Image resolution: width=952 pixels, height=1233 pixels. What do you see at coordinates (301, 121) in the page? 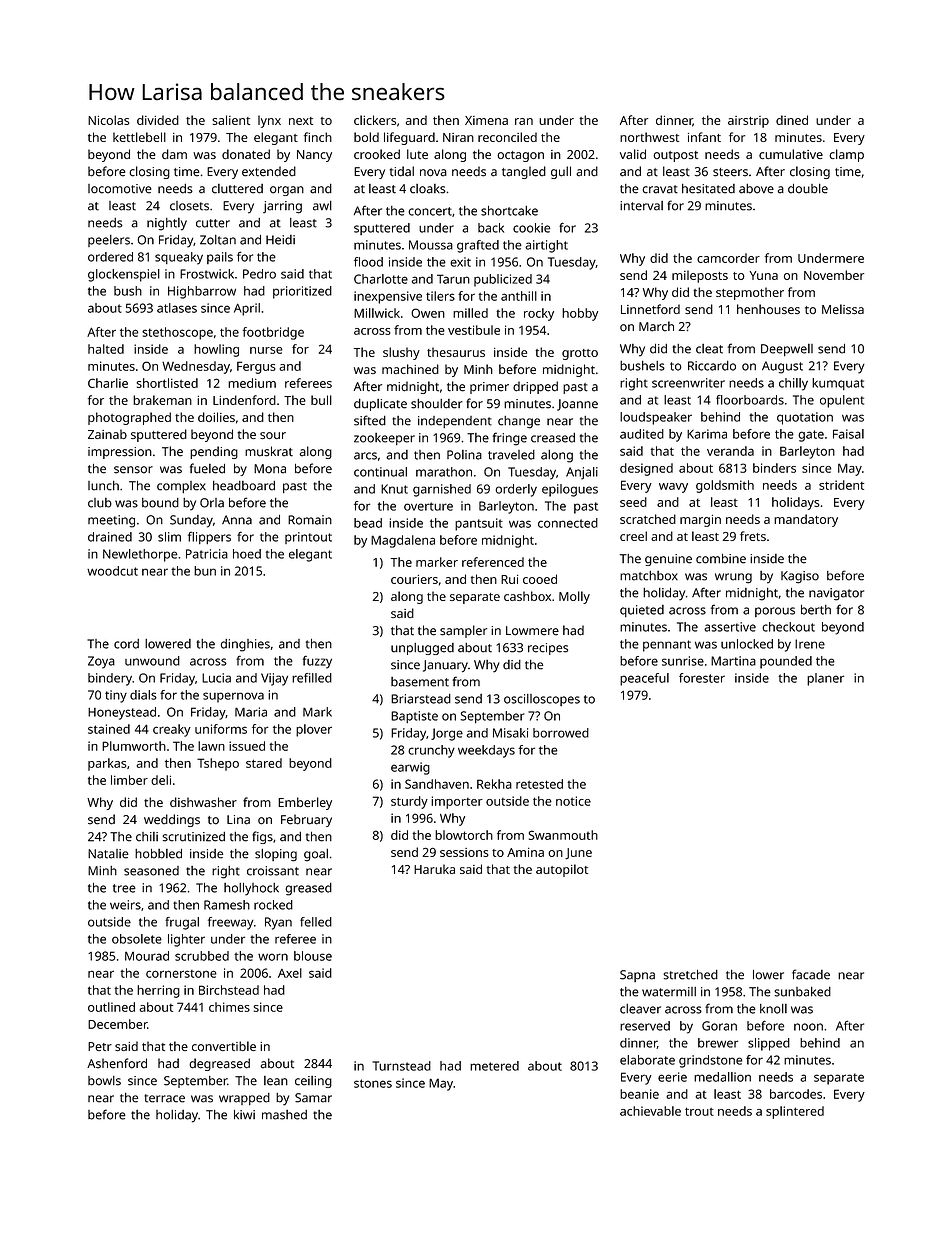
I see `next` at bounding box center [301, 121].
